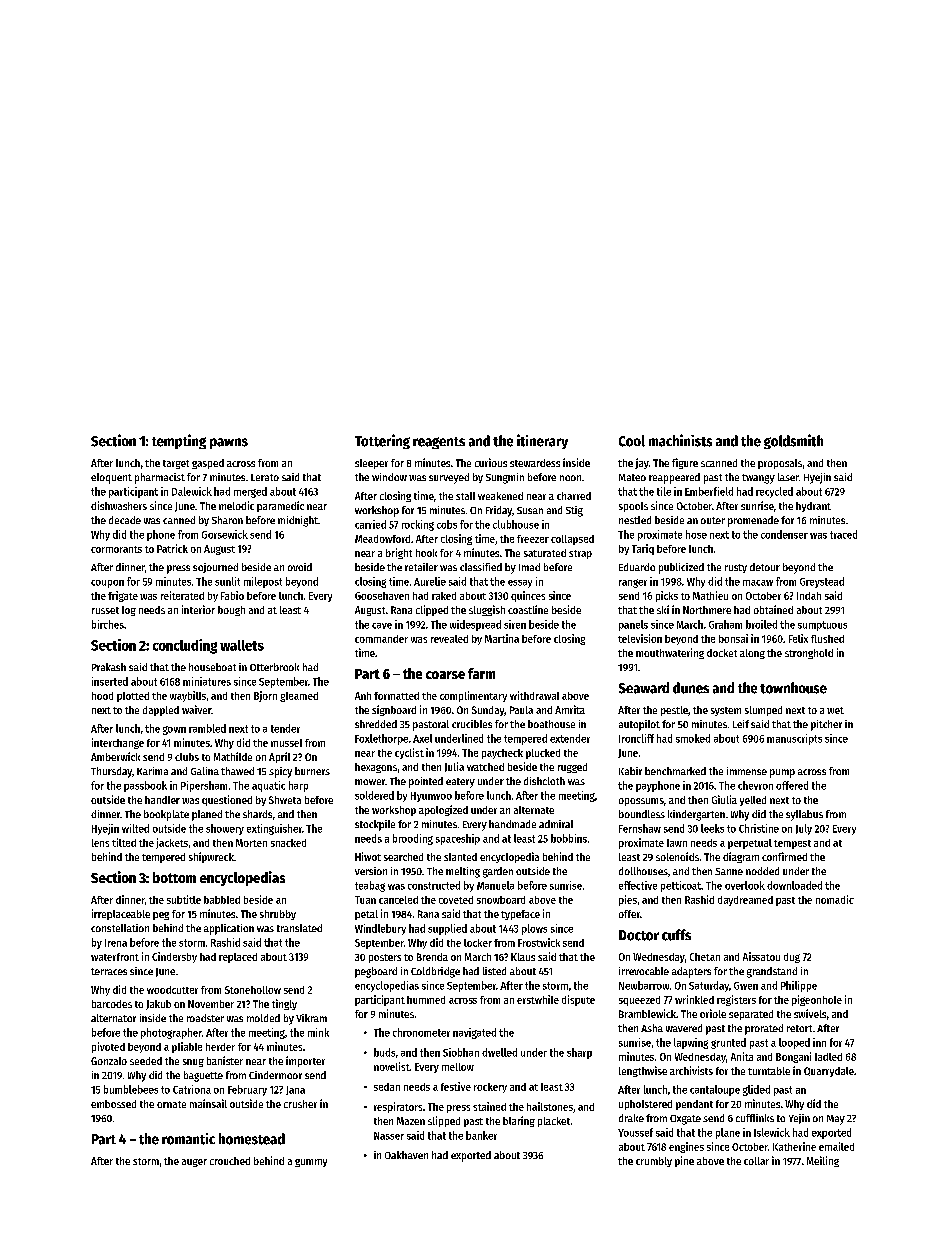 This image has height=1233, width=952. I want to click on baguette, so click(203, 1076).
